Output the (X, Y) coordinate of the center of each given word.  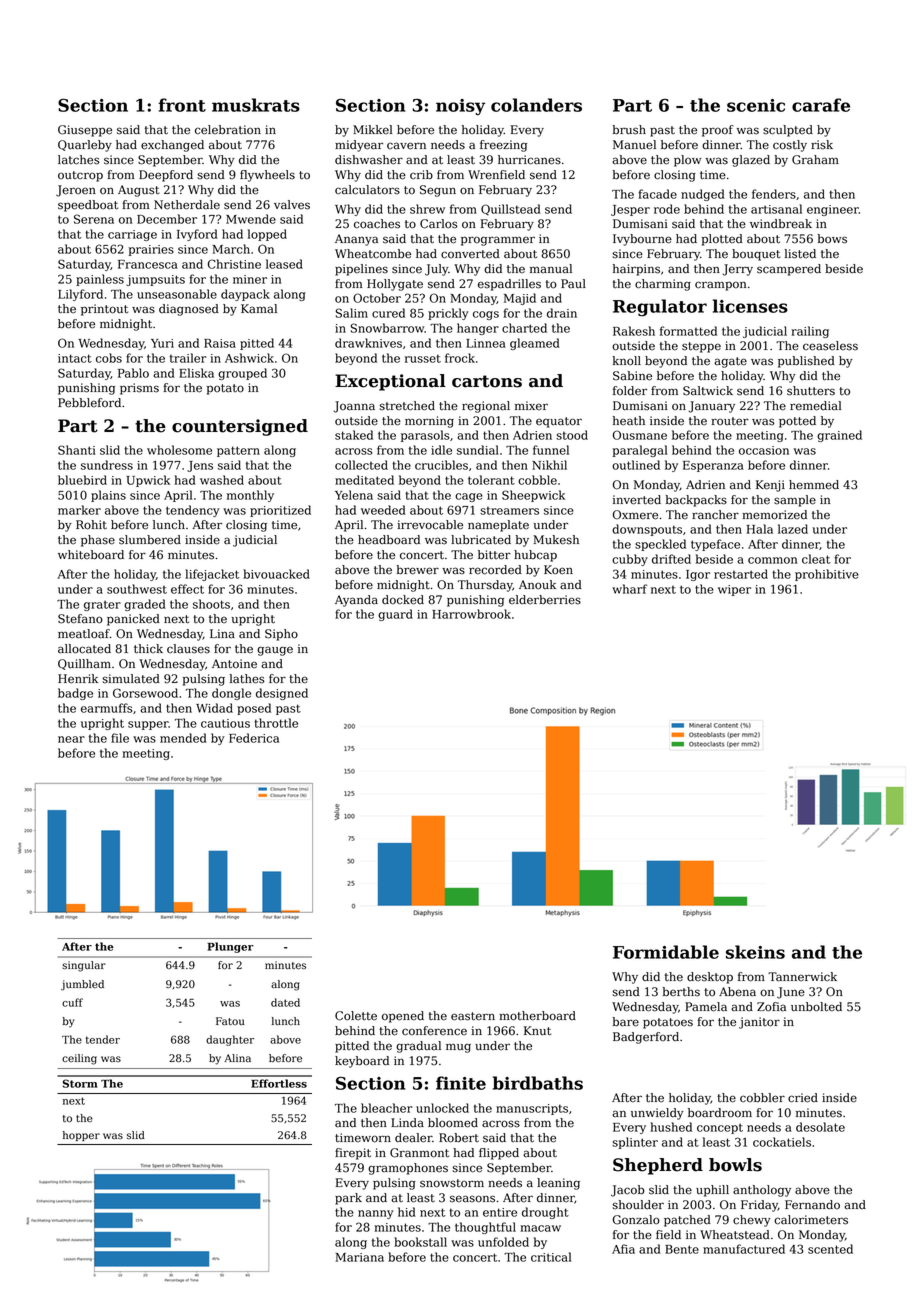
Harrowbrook (471, 614)
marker (79, 510)
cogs (486, 315)
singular (84, 966)
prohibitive (827, 575)
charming (663, 285)
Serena (94, 219)
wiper (734, 590)
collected (361, 465)
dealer (413, 1138)
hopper (81, 1136)
